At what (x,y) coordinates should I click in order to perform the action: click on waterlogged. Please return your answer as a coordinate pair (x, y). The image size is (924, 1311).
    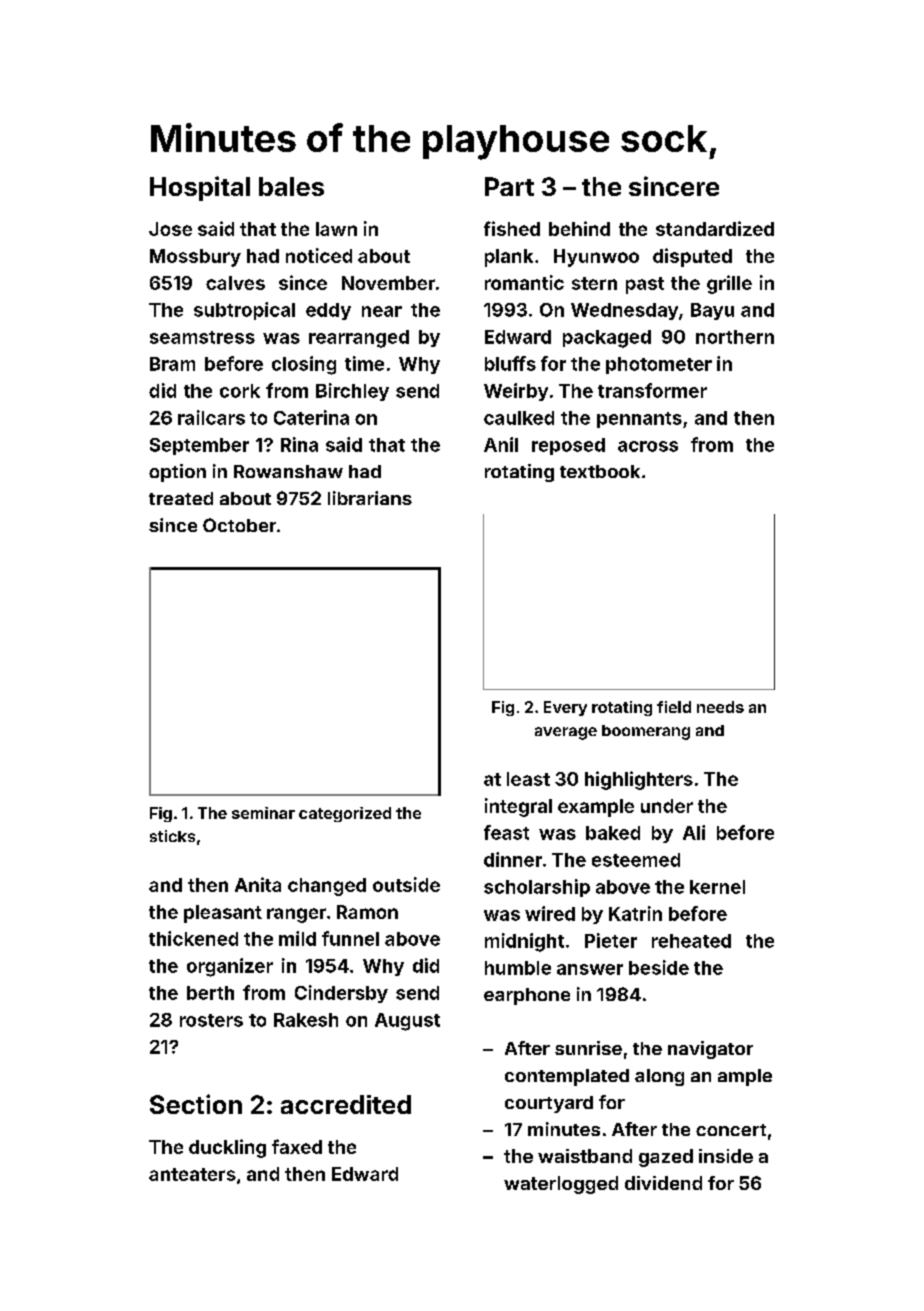
    Looking at the image, I should click on (561, 1185).
